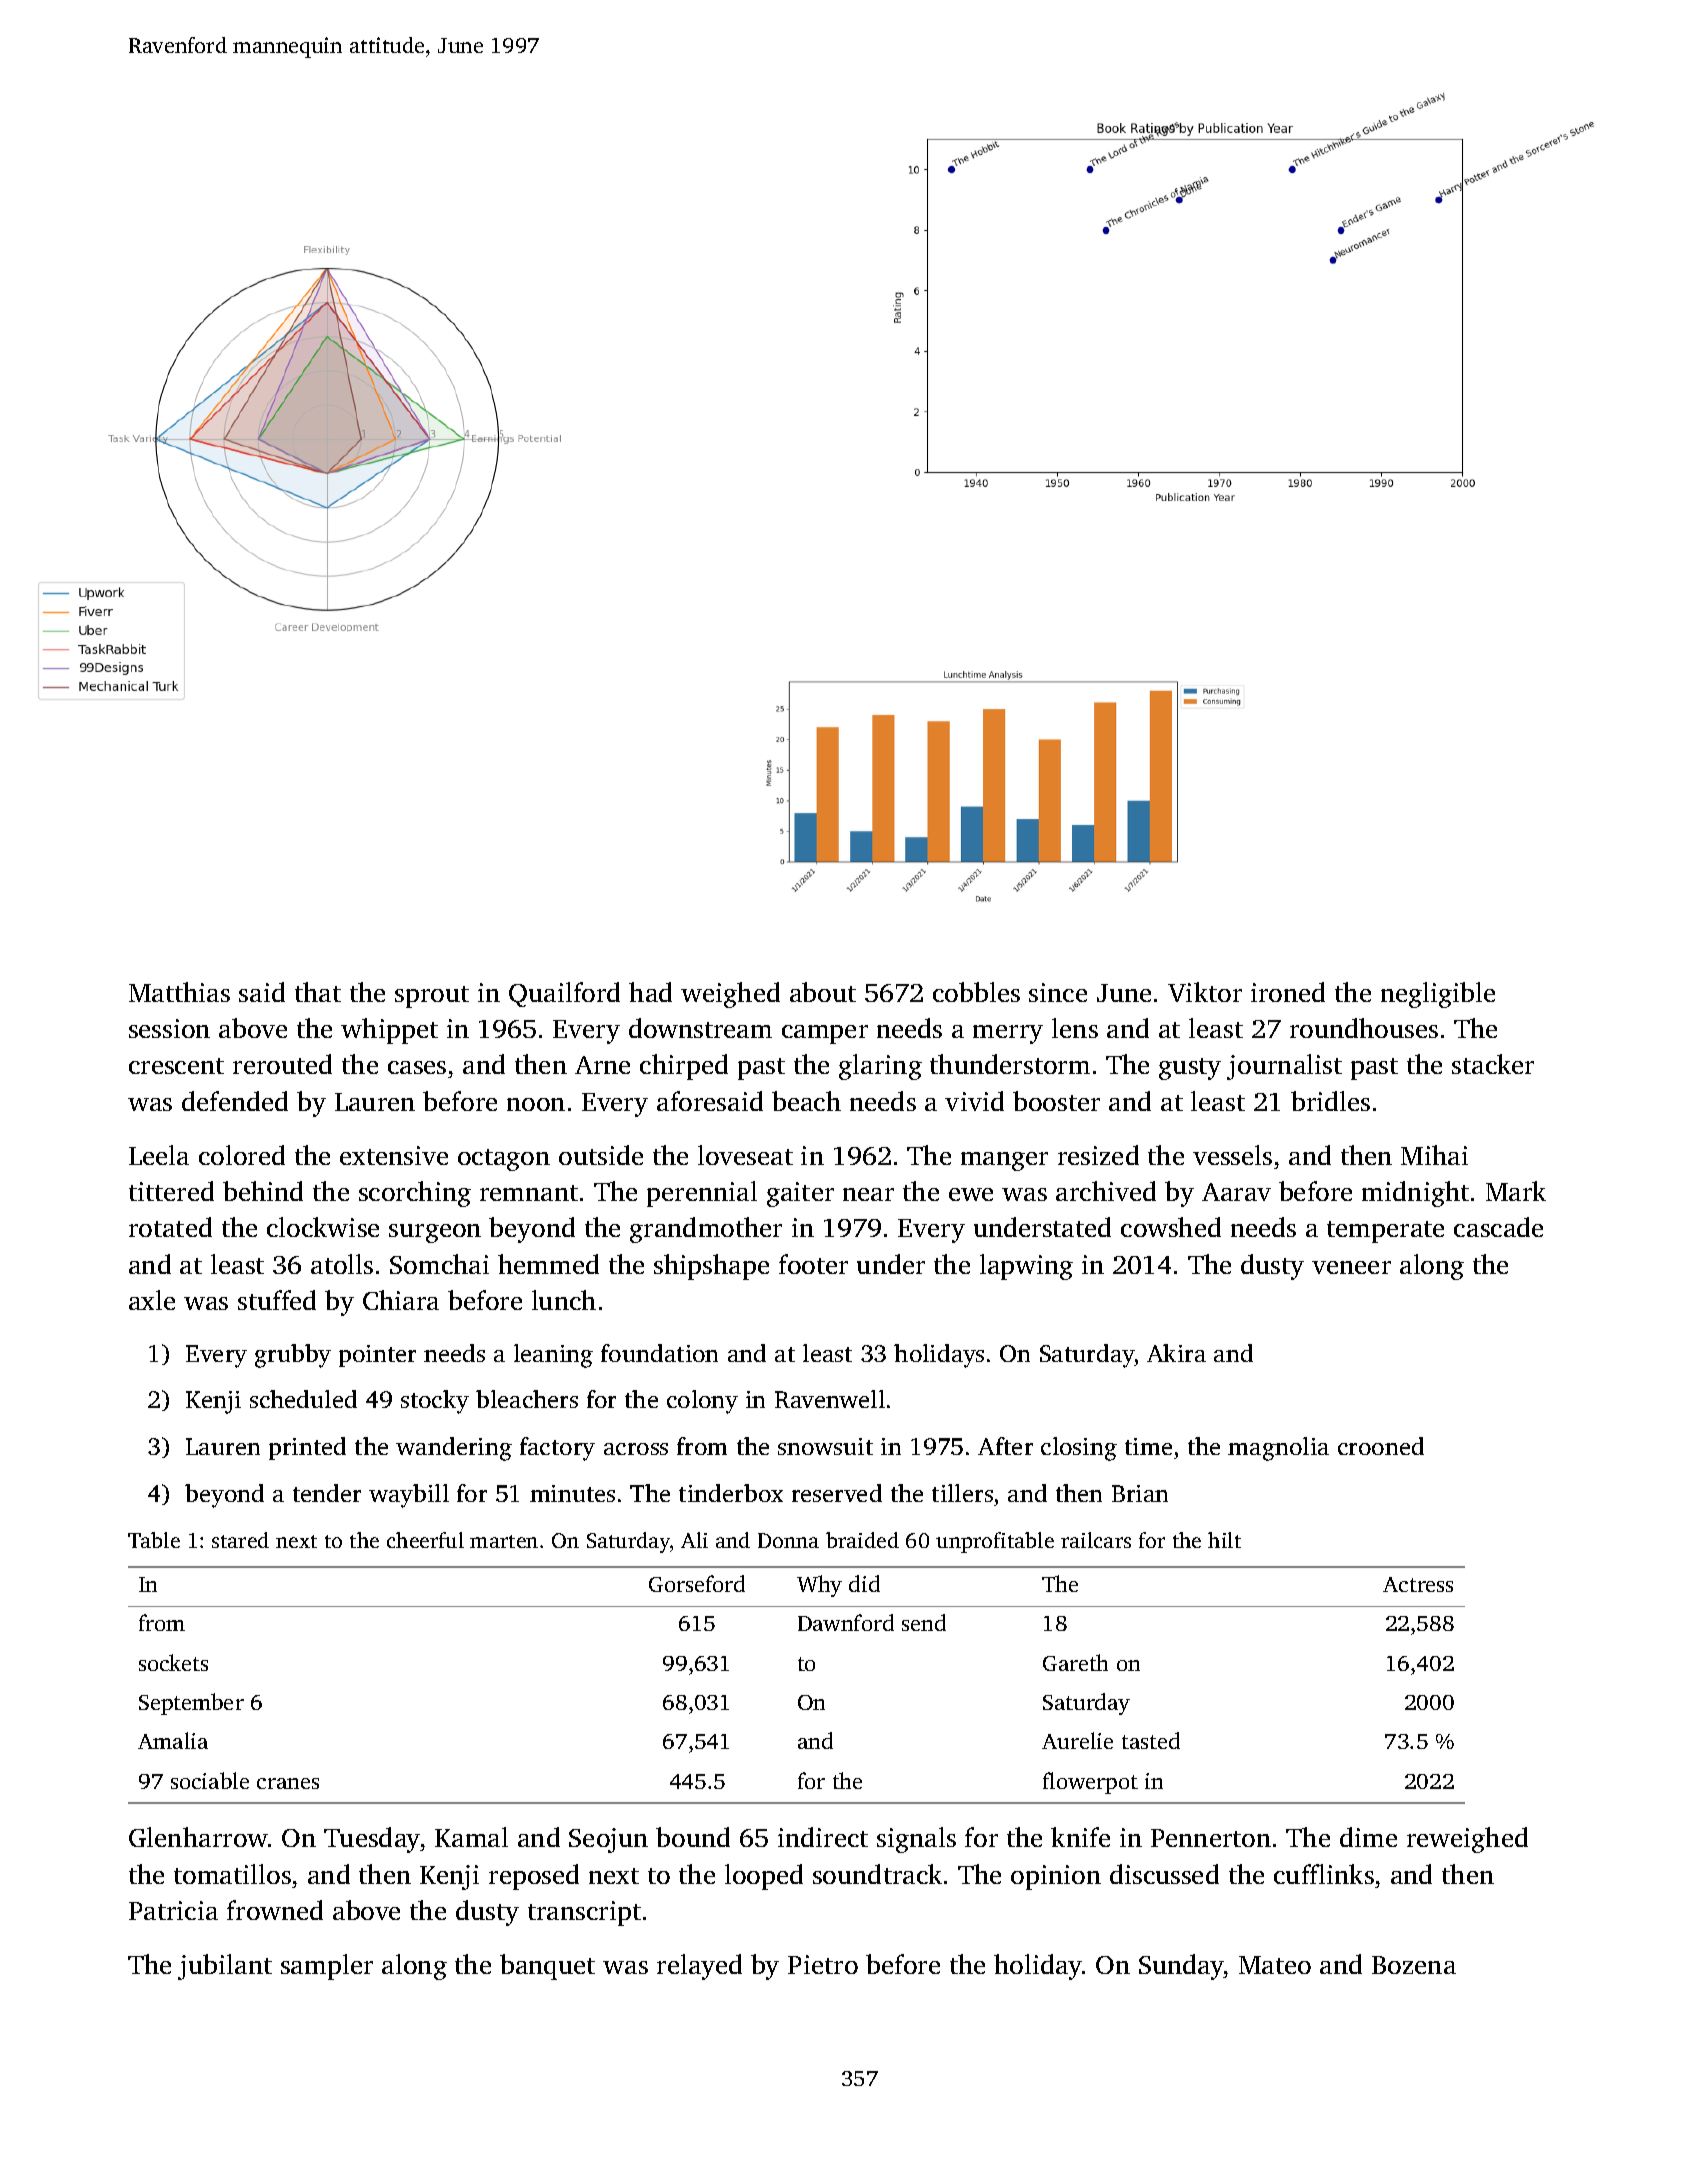 The image size is (1683, 2178). I want to click on ironed, so click(1288, 992).
